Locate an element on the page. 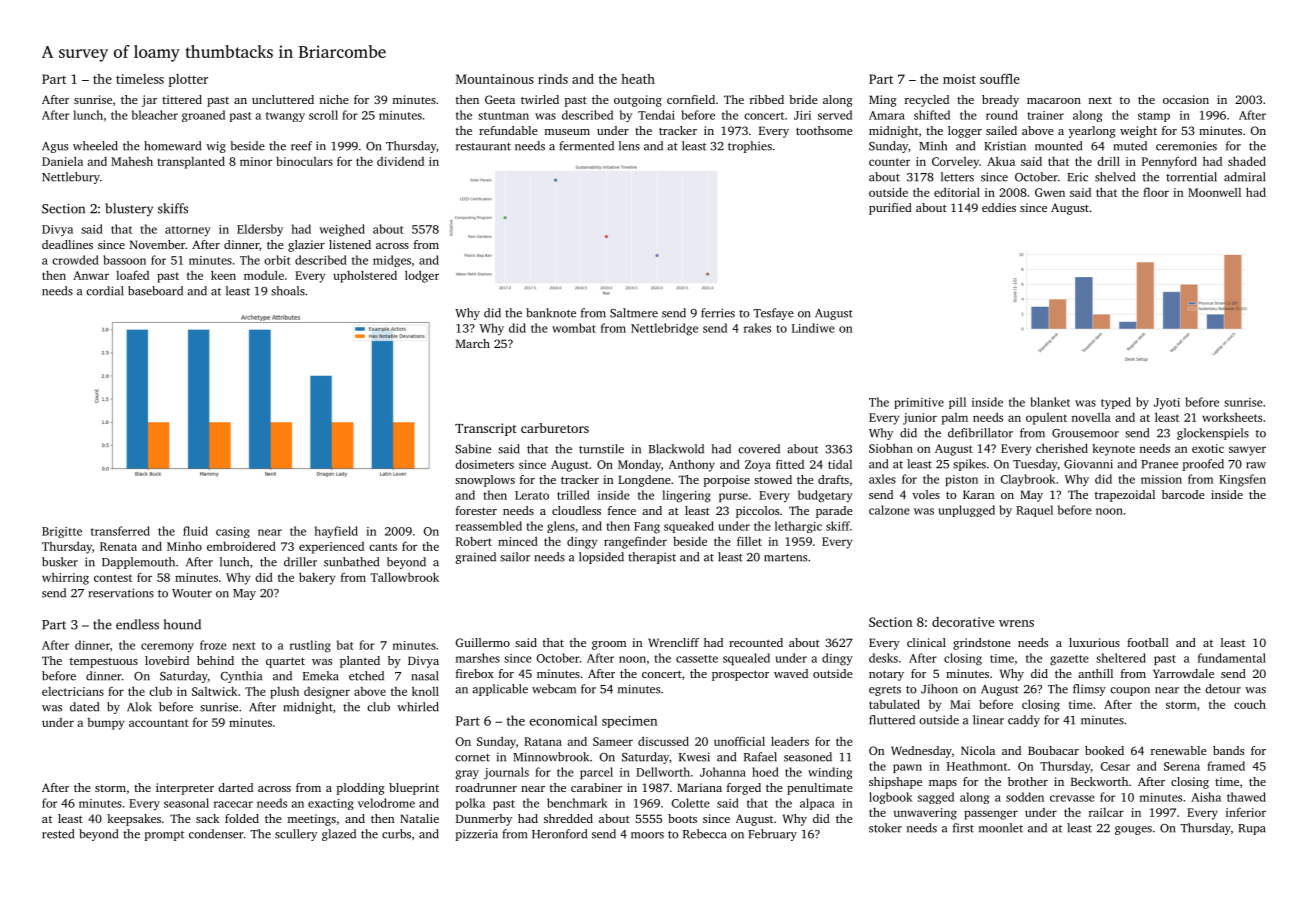 The height and width of the document is (924, 1308). Mountainous is located at coordinates (495, 79).
